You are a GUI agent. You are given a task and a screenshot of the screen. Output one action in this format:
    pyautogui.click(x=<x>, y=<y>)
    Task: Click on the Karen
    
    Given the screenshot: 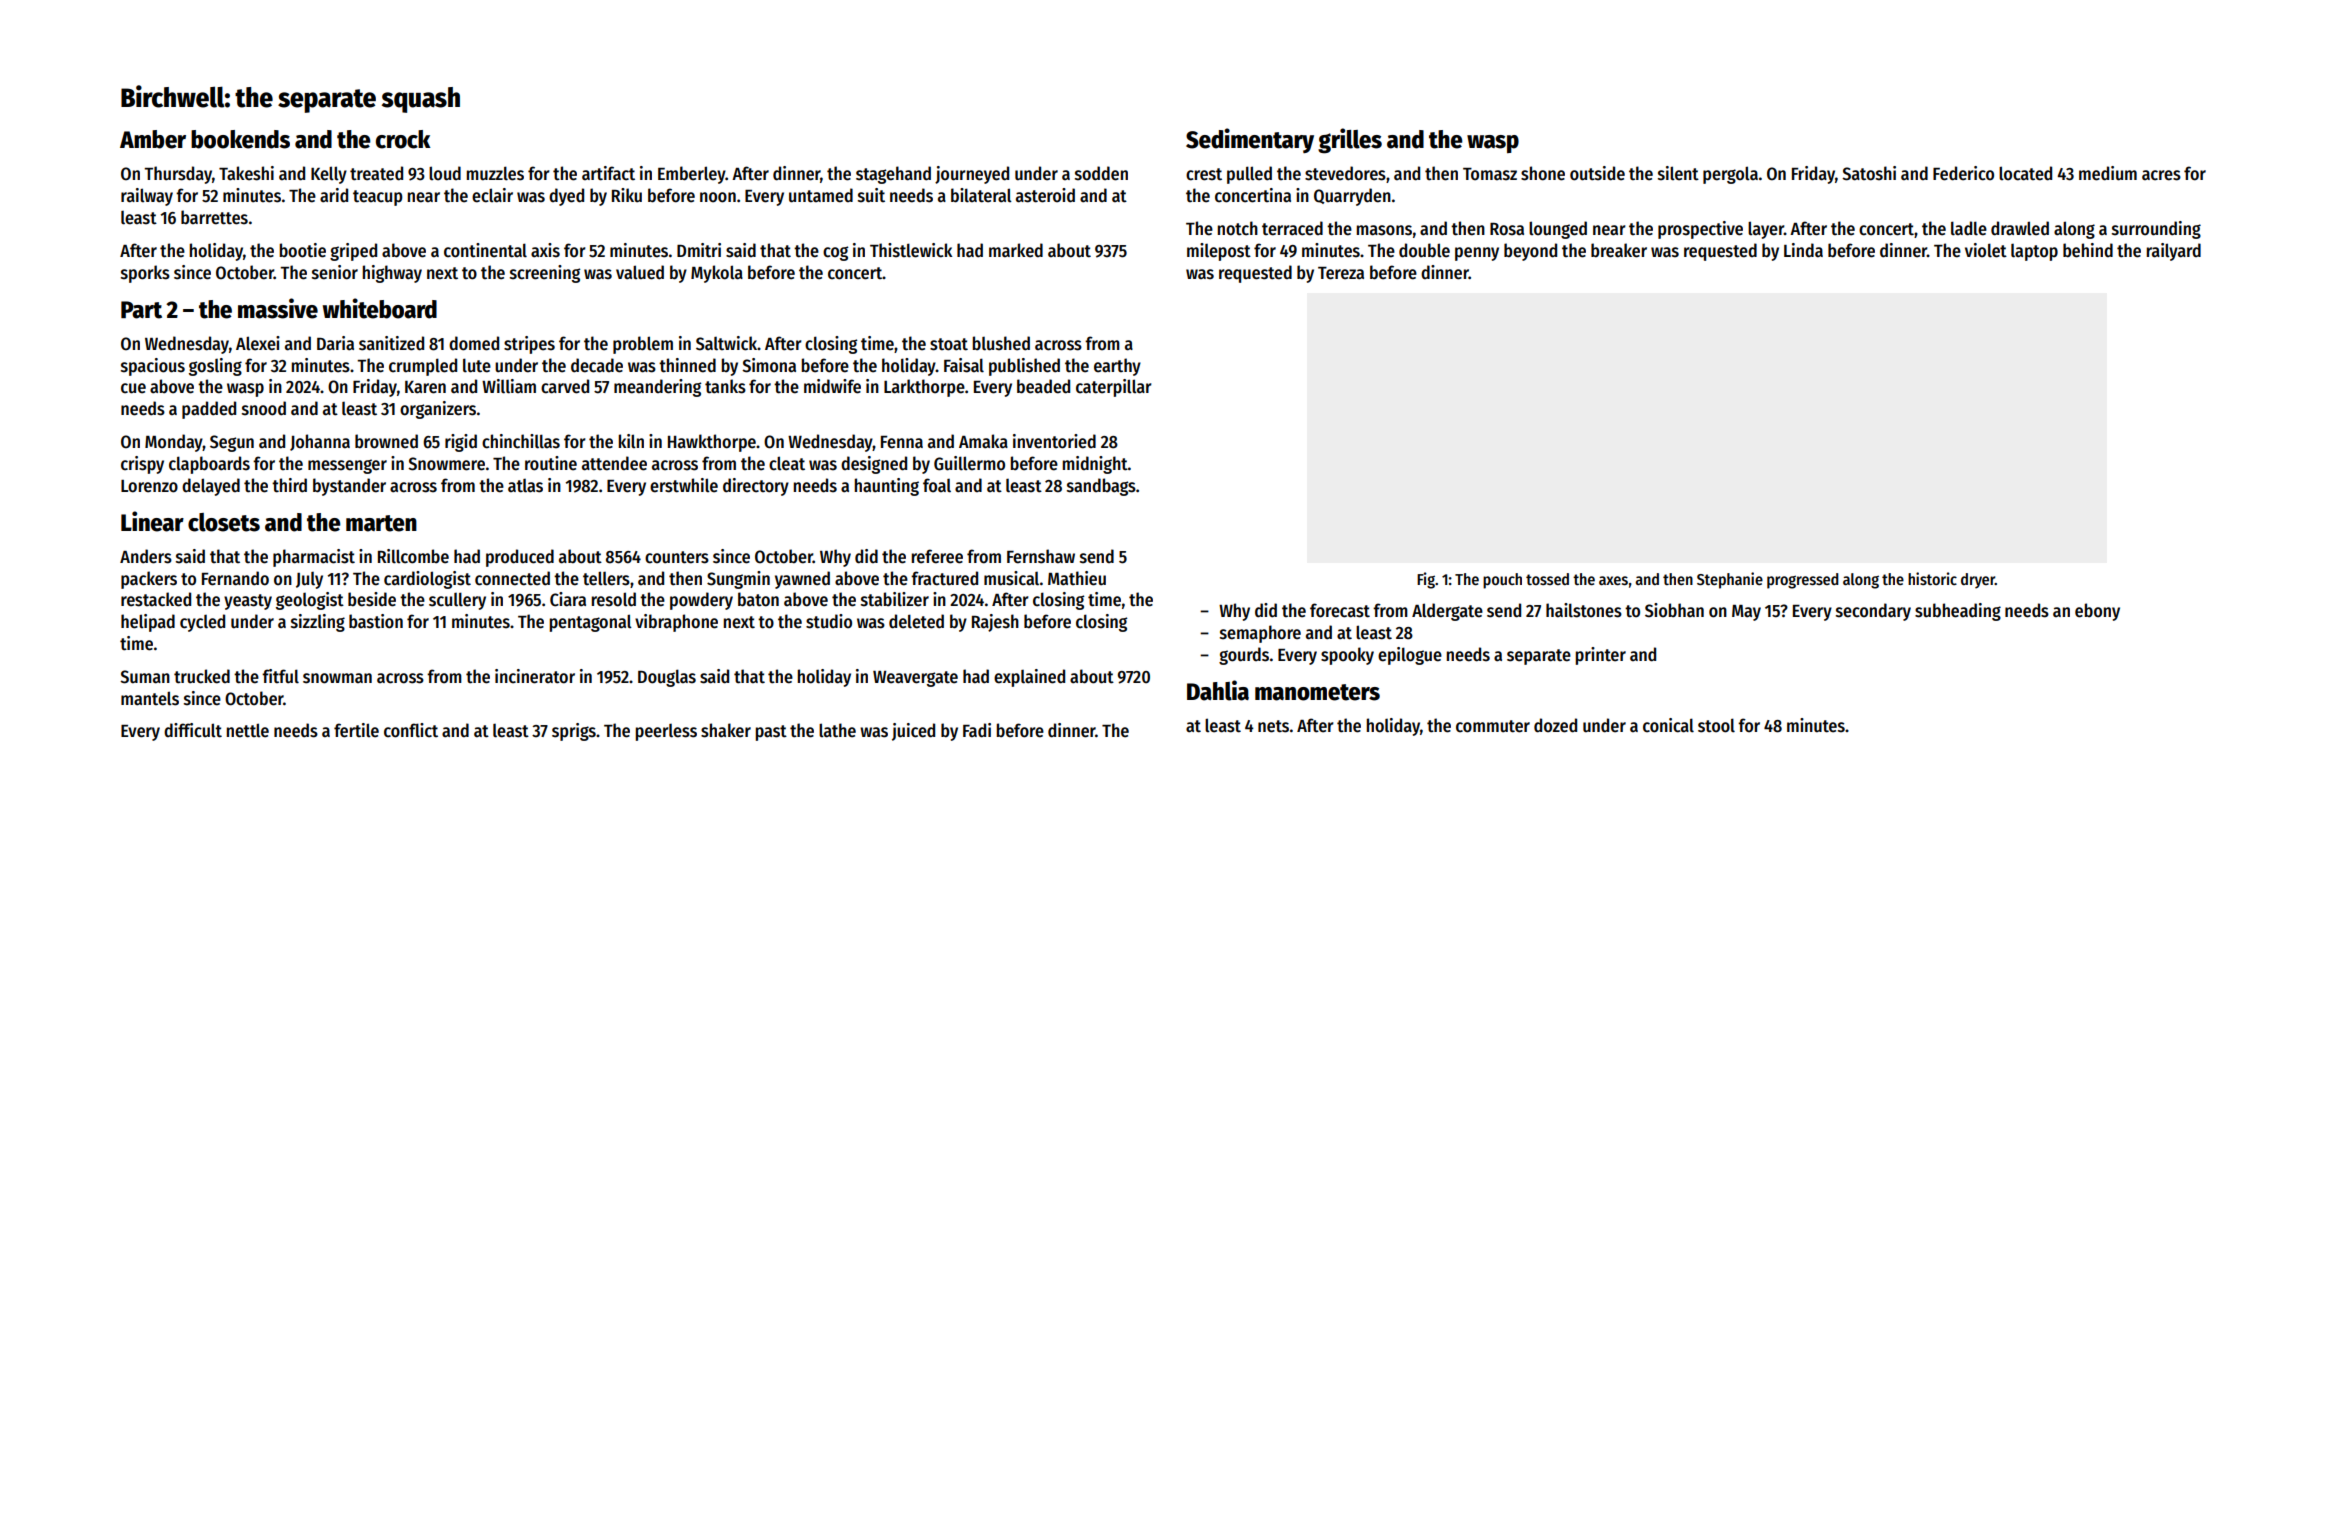 What is the action you would take?
    pyautogui.click(x=425, y=387)
